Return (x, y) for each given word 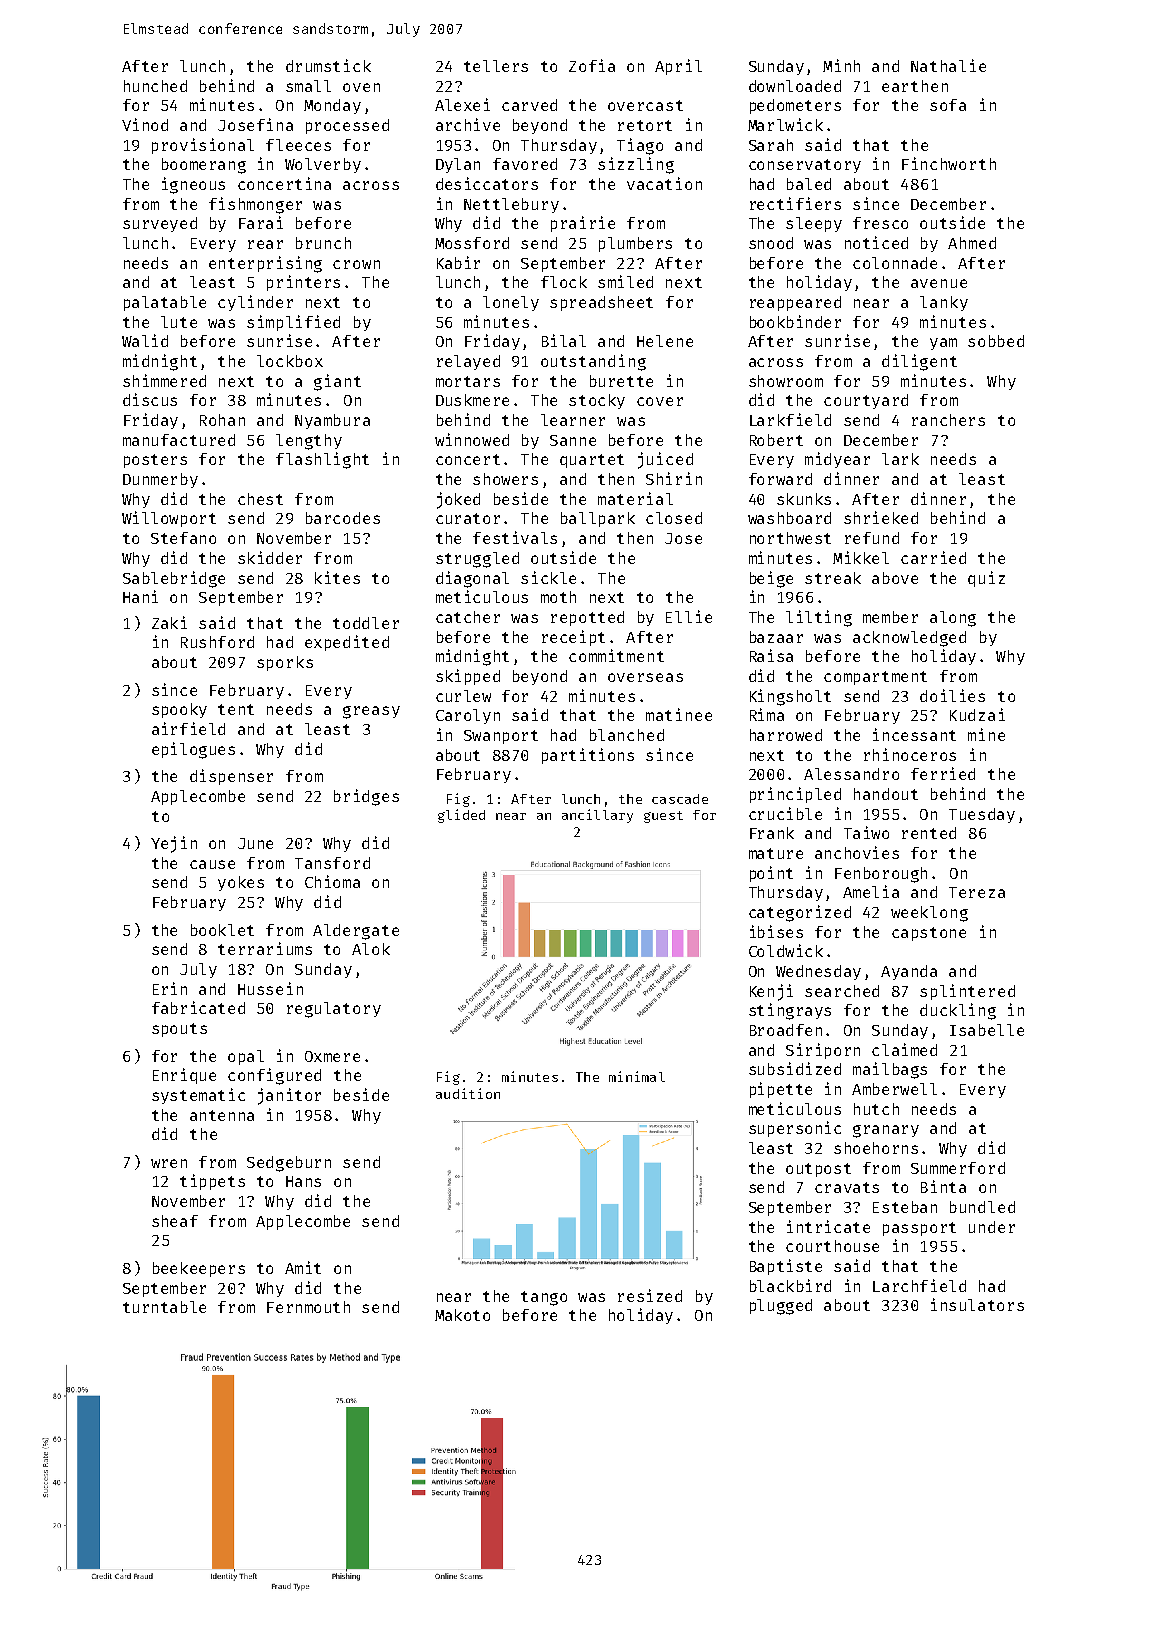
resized (650, 1295)
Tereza (977, 892)
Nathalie (948, 65)
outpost (818, 1170)
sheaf (175, 1221)
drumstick (328, 65)
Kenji (771, 992)
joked (458, 500)
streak (833, 578)
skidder (270, 557)
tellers (496, 66)
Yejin (174, 844)
